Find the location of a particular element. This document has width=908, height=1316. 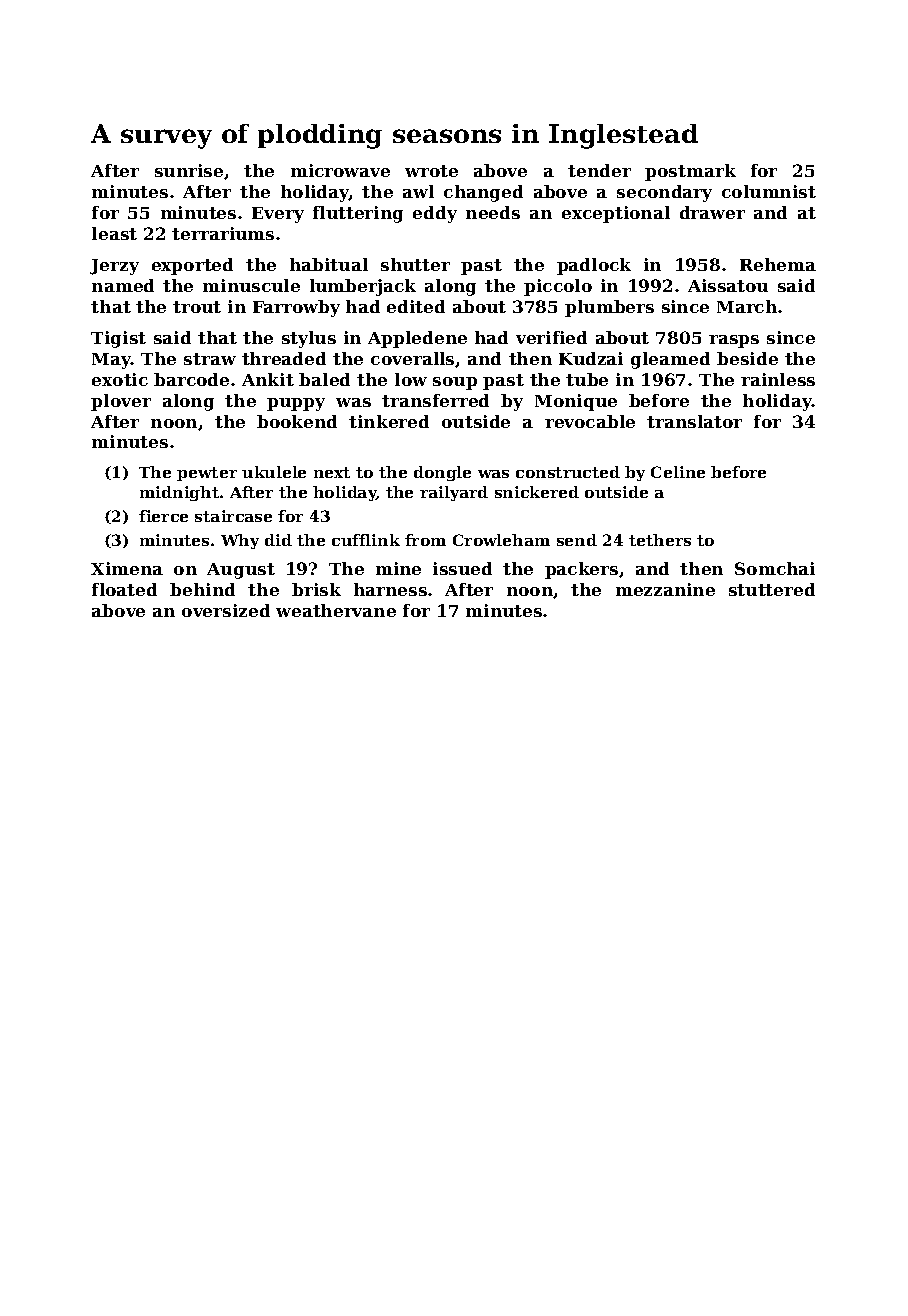

tinkered is located at coordinates (389, 421).
